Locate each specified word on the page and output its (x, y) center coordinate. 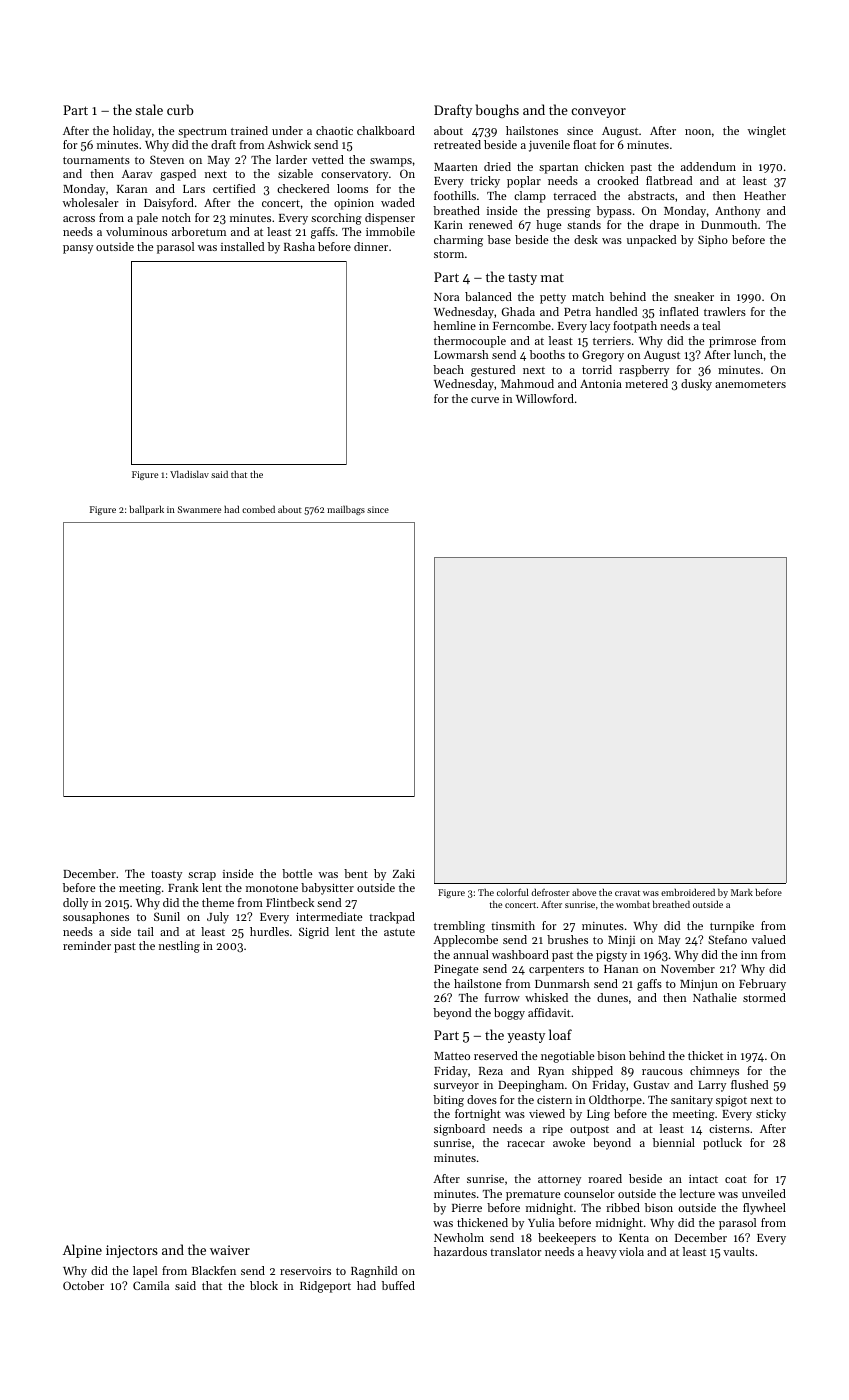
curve (485, 400)
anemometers (750, 384)
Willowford (545, 398)
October (83, 1285)
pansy (78, 249)
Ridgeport (325, 1287)
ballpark (146, 510)
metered (646, 383)
